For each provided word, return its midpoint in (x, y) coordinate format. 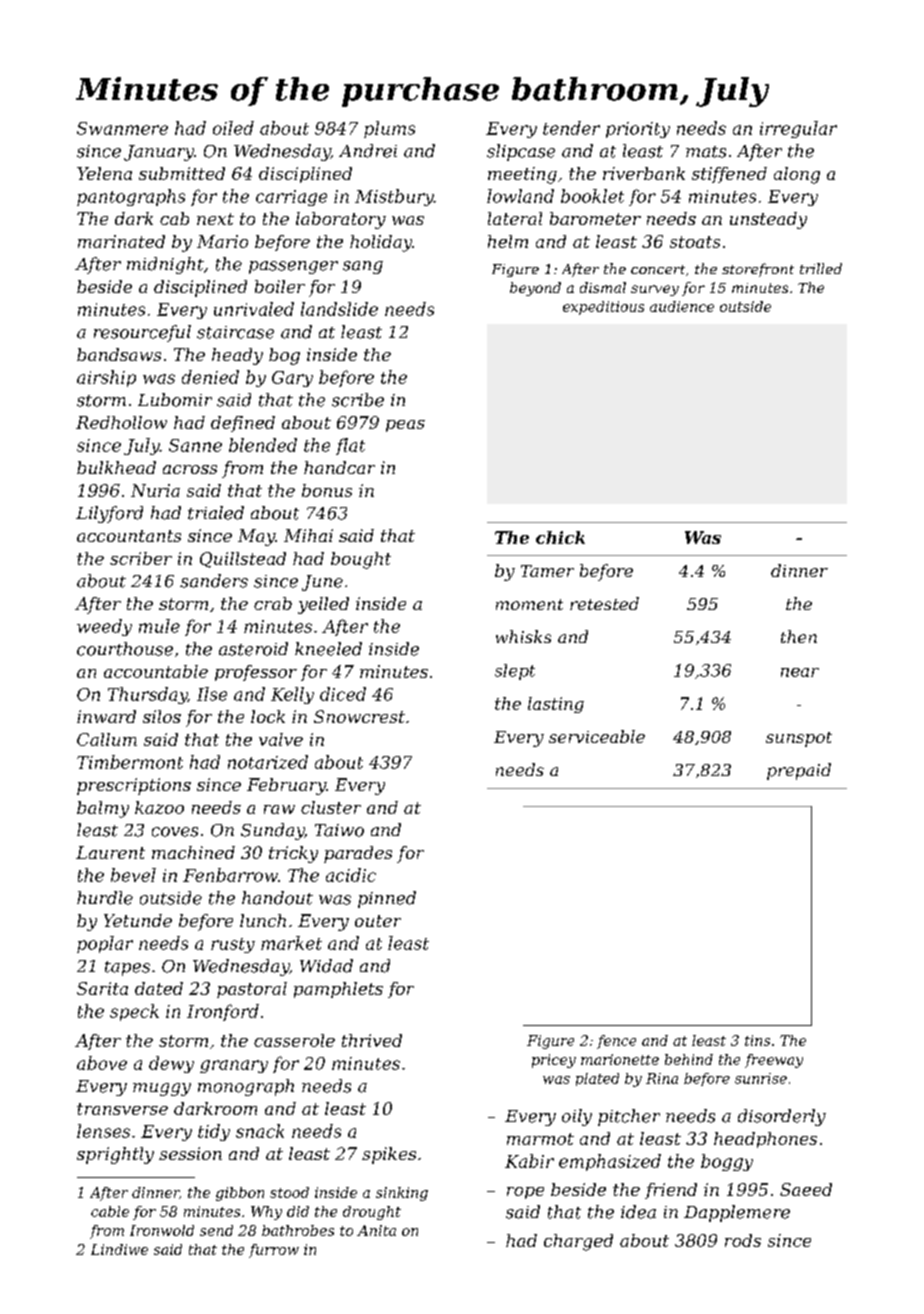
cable (110, 1211)
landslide (339, 309)
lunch (263, 920)
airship (106, 378)
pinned (387, 899)
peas (405, 426)
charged (578, 1242)
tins (757, 1040)
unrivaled (254, 309)
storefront (758, 270)
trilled (821, 268)
